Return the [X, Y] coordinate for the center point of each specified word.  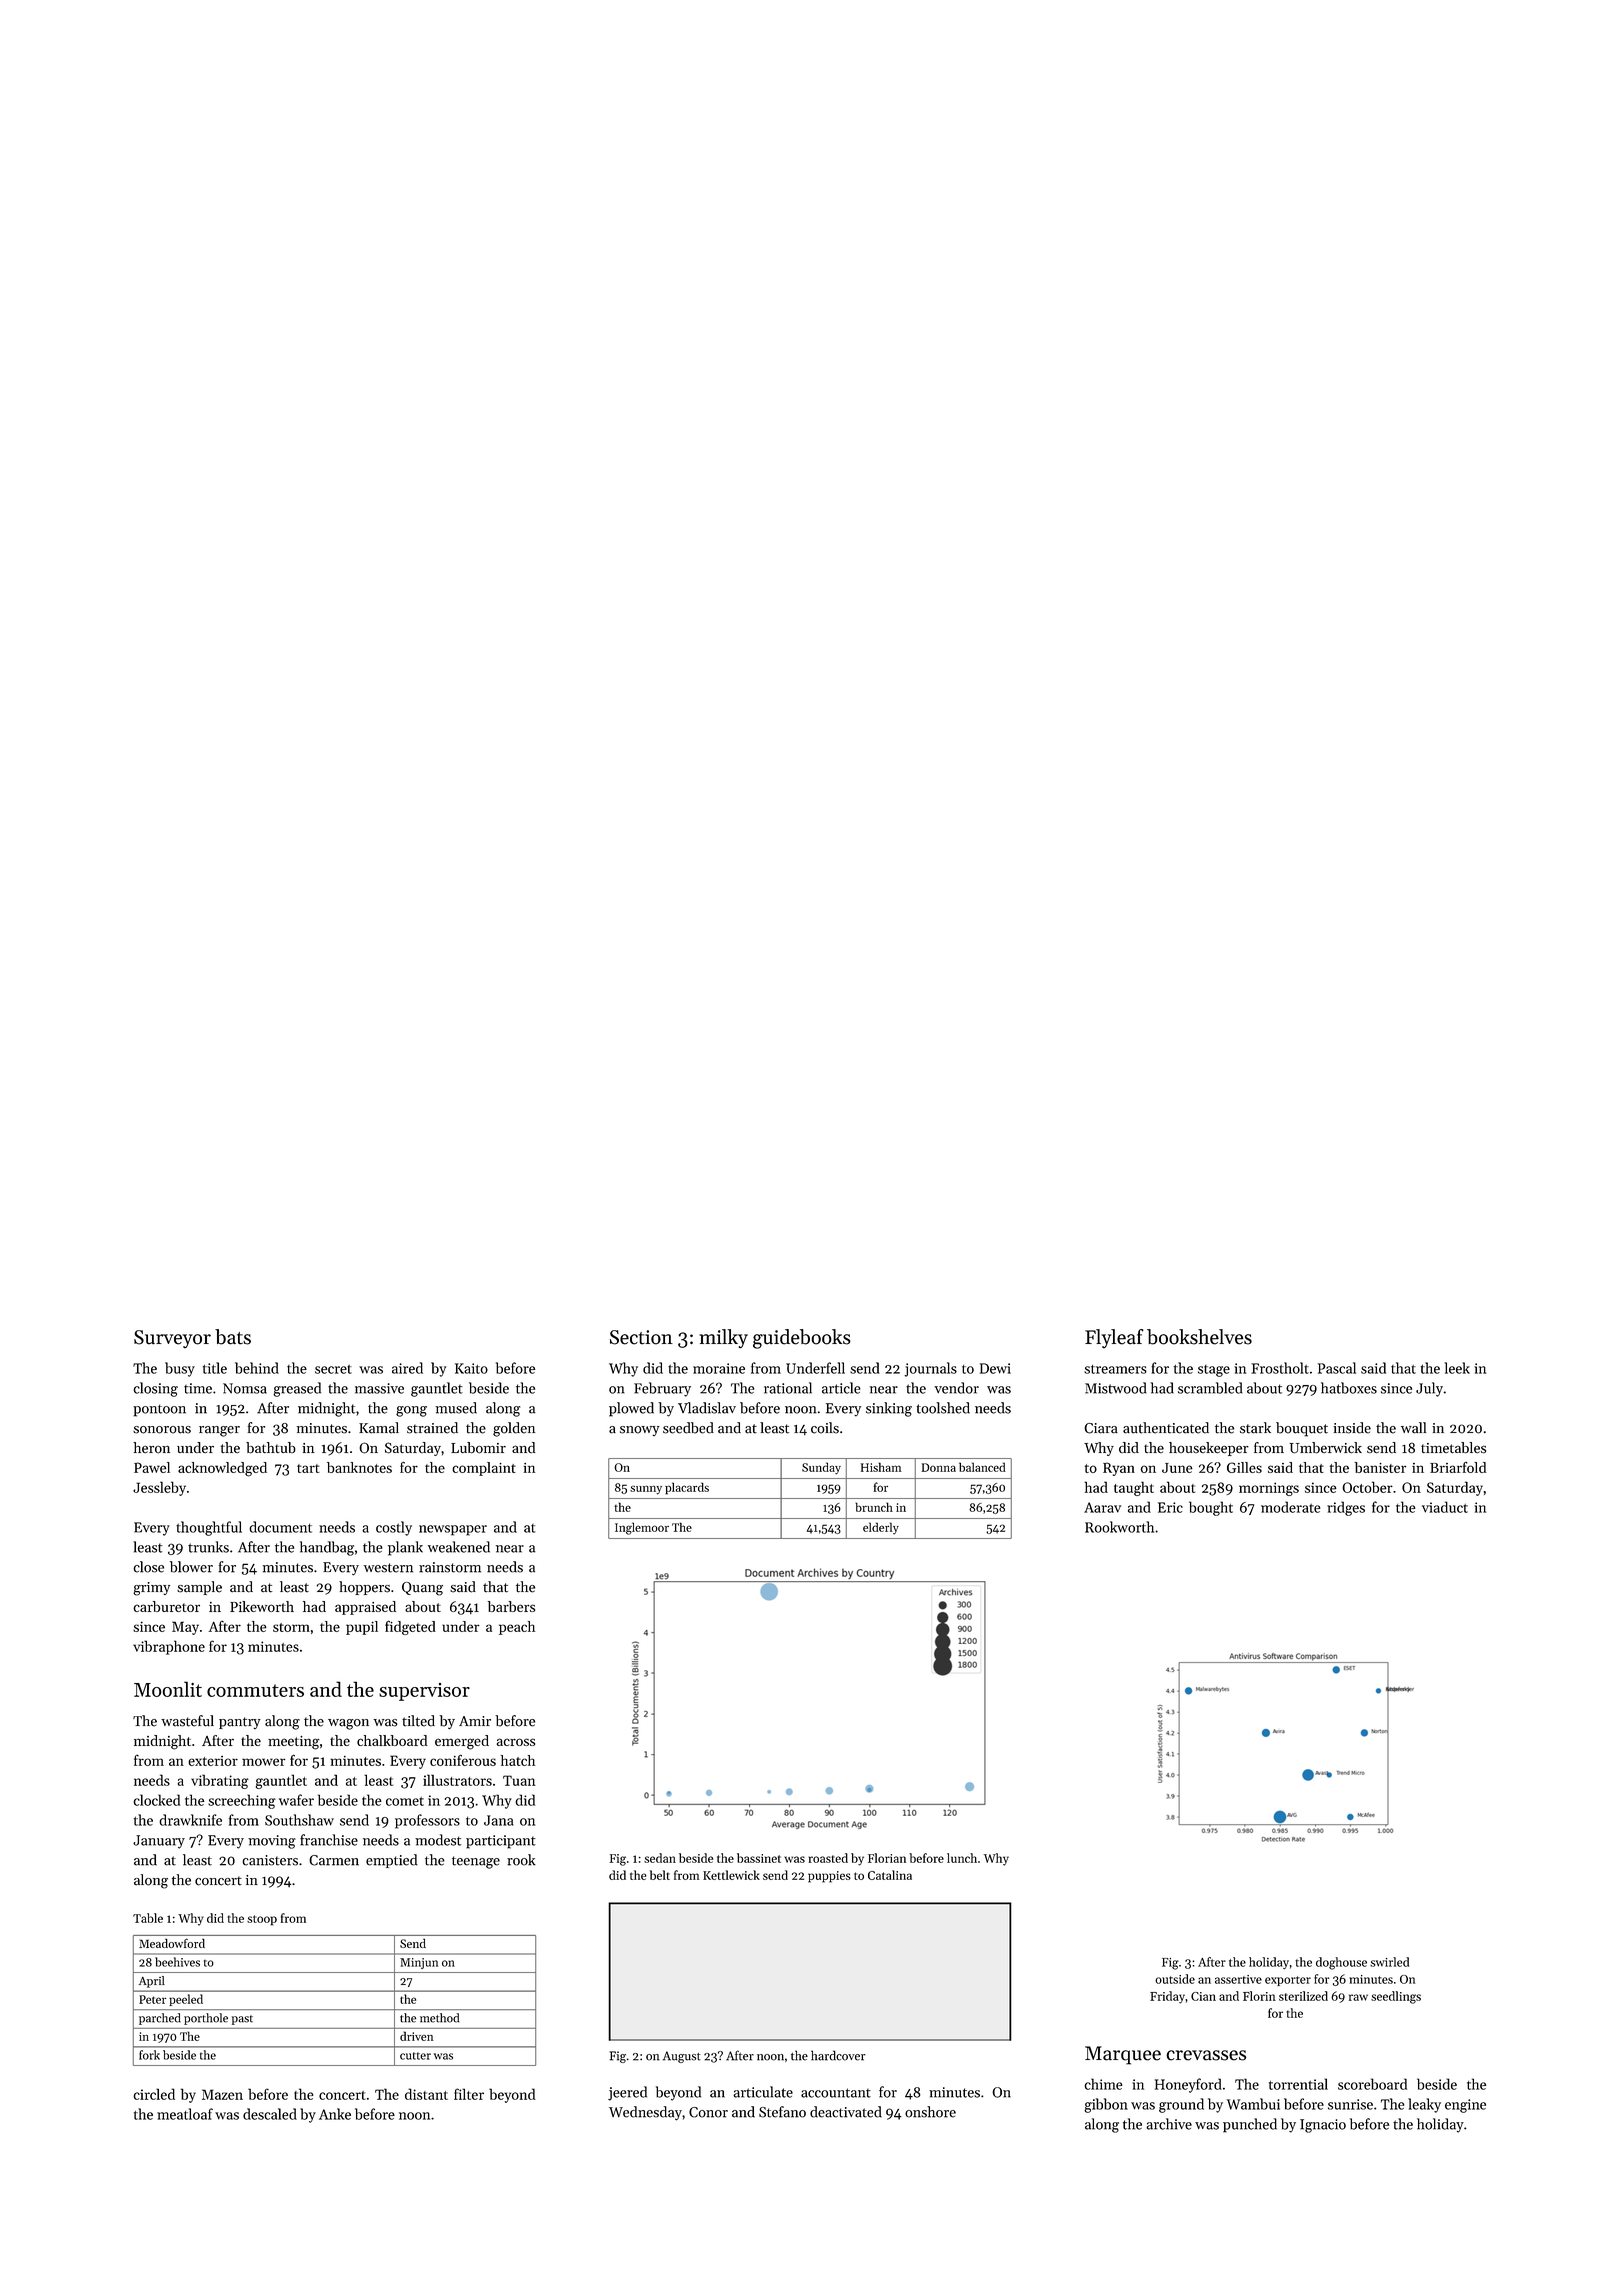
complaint [484, 1469]
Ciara [1101, 1428]
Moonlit [168, 1689]
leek [1457, 1368]
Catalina [890, 1875]
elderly [881, 1528]
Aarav [1102, 1507]
